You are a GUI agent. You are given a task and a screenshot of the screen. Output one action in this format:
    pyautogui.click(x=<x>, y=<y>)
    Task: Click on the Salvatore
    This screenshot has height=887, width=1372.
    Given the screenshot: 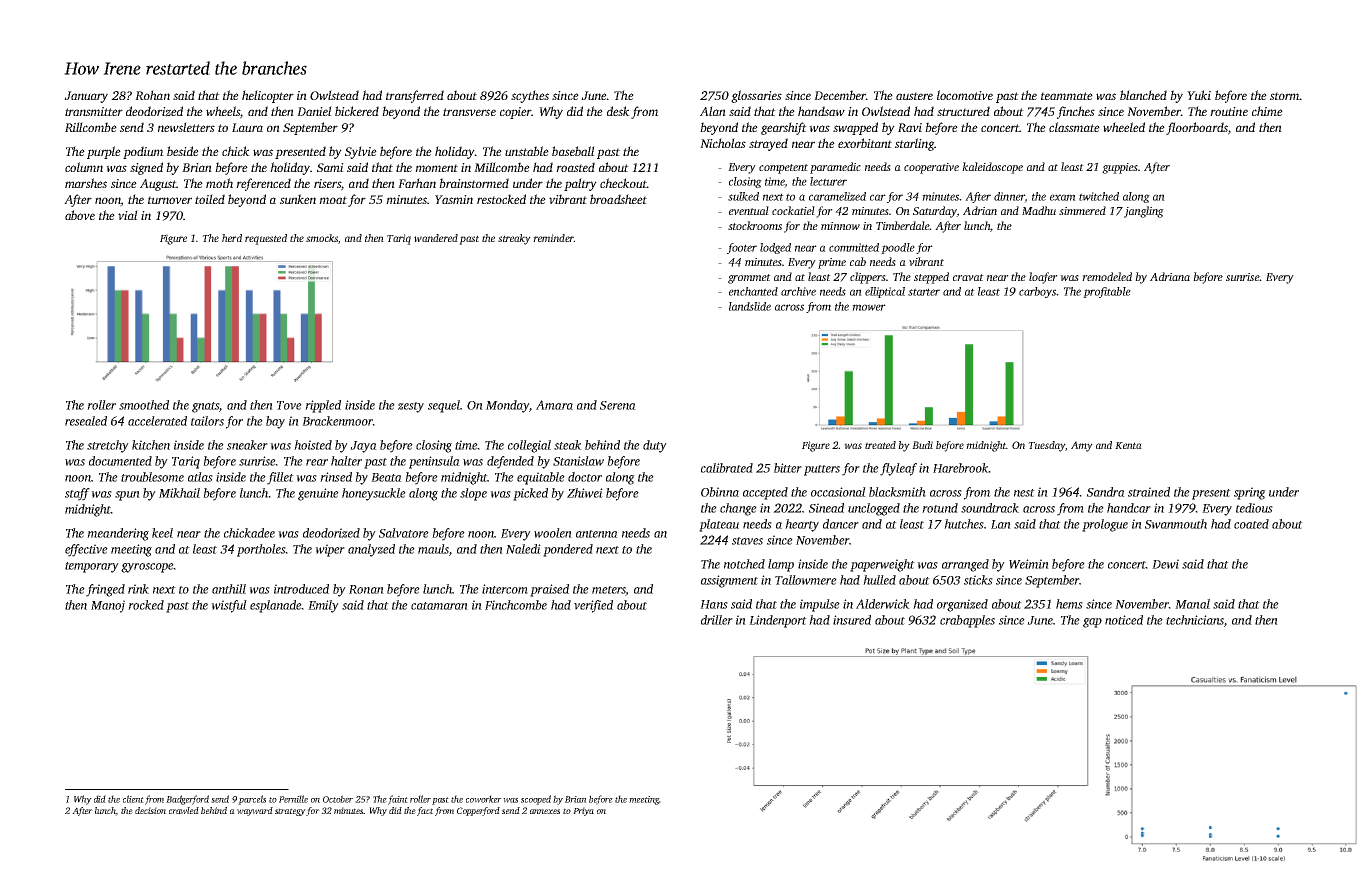 What is the action you would take?
    pyautogui.click(x=404, y=533)
